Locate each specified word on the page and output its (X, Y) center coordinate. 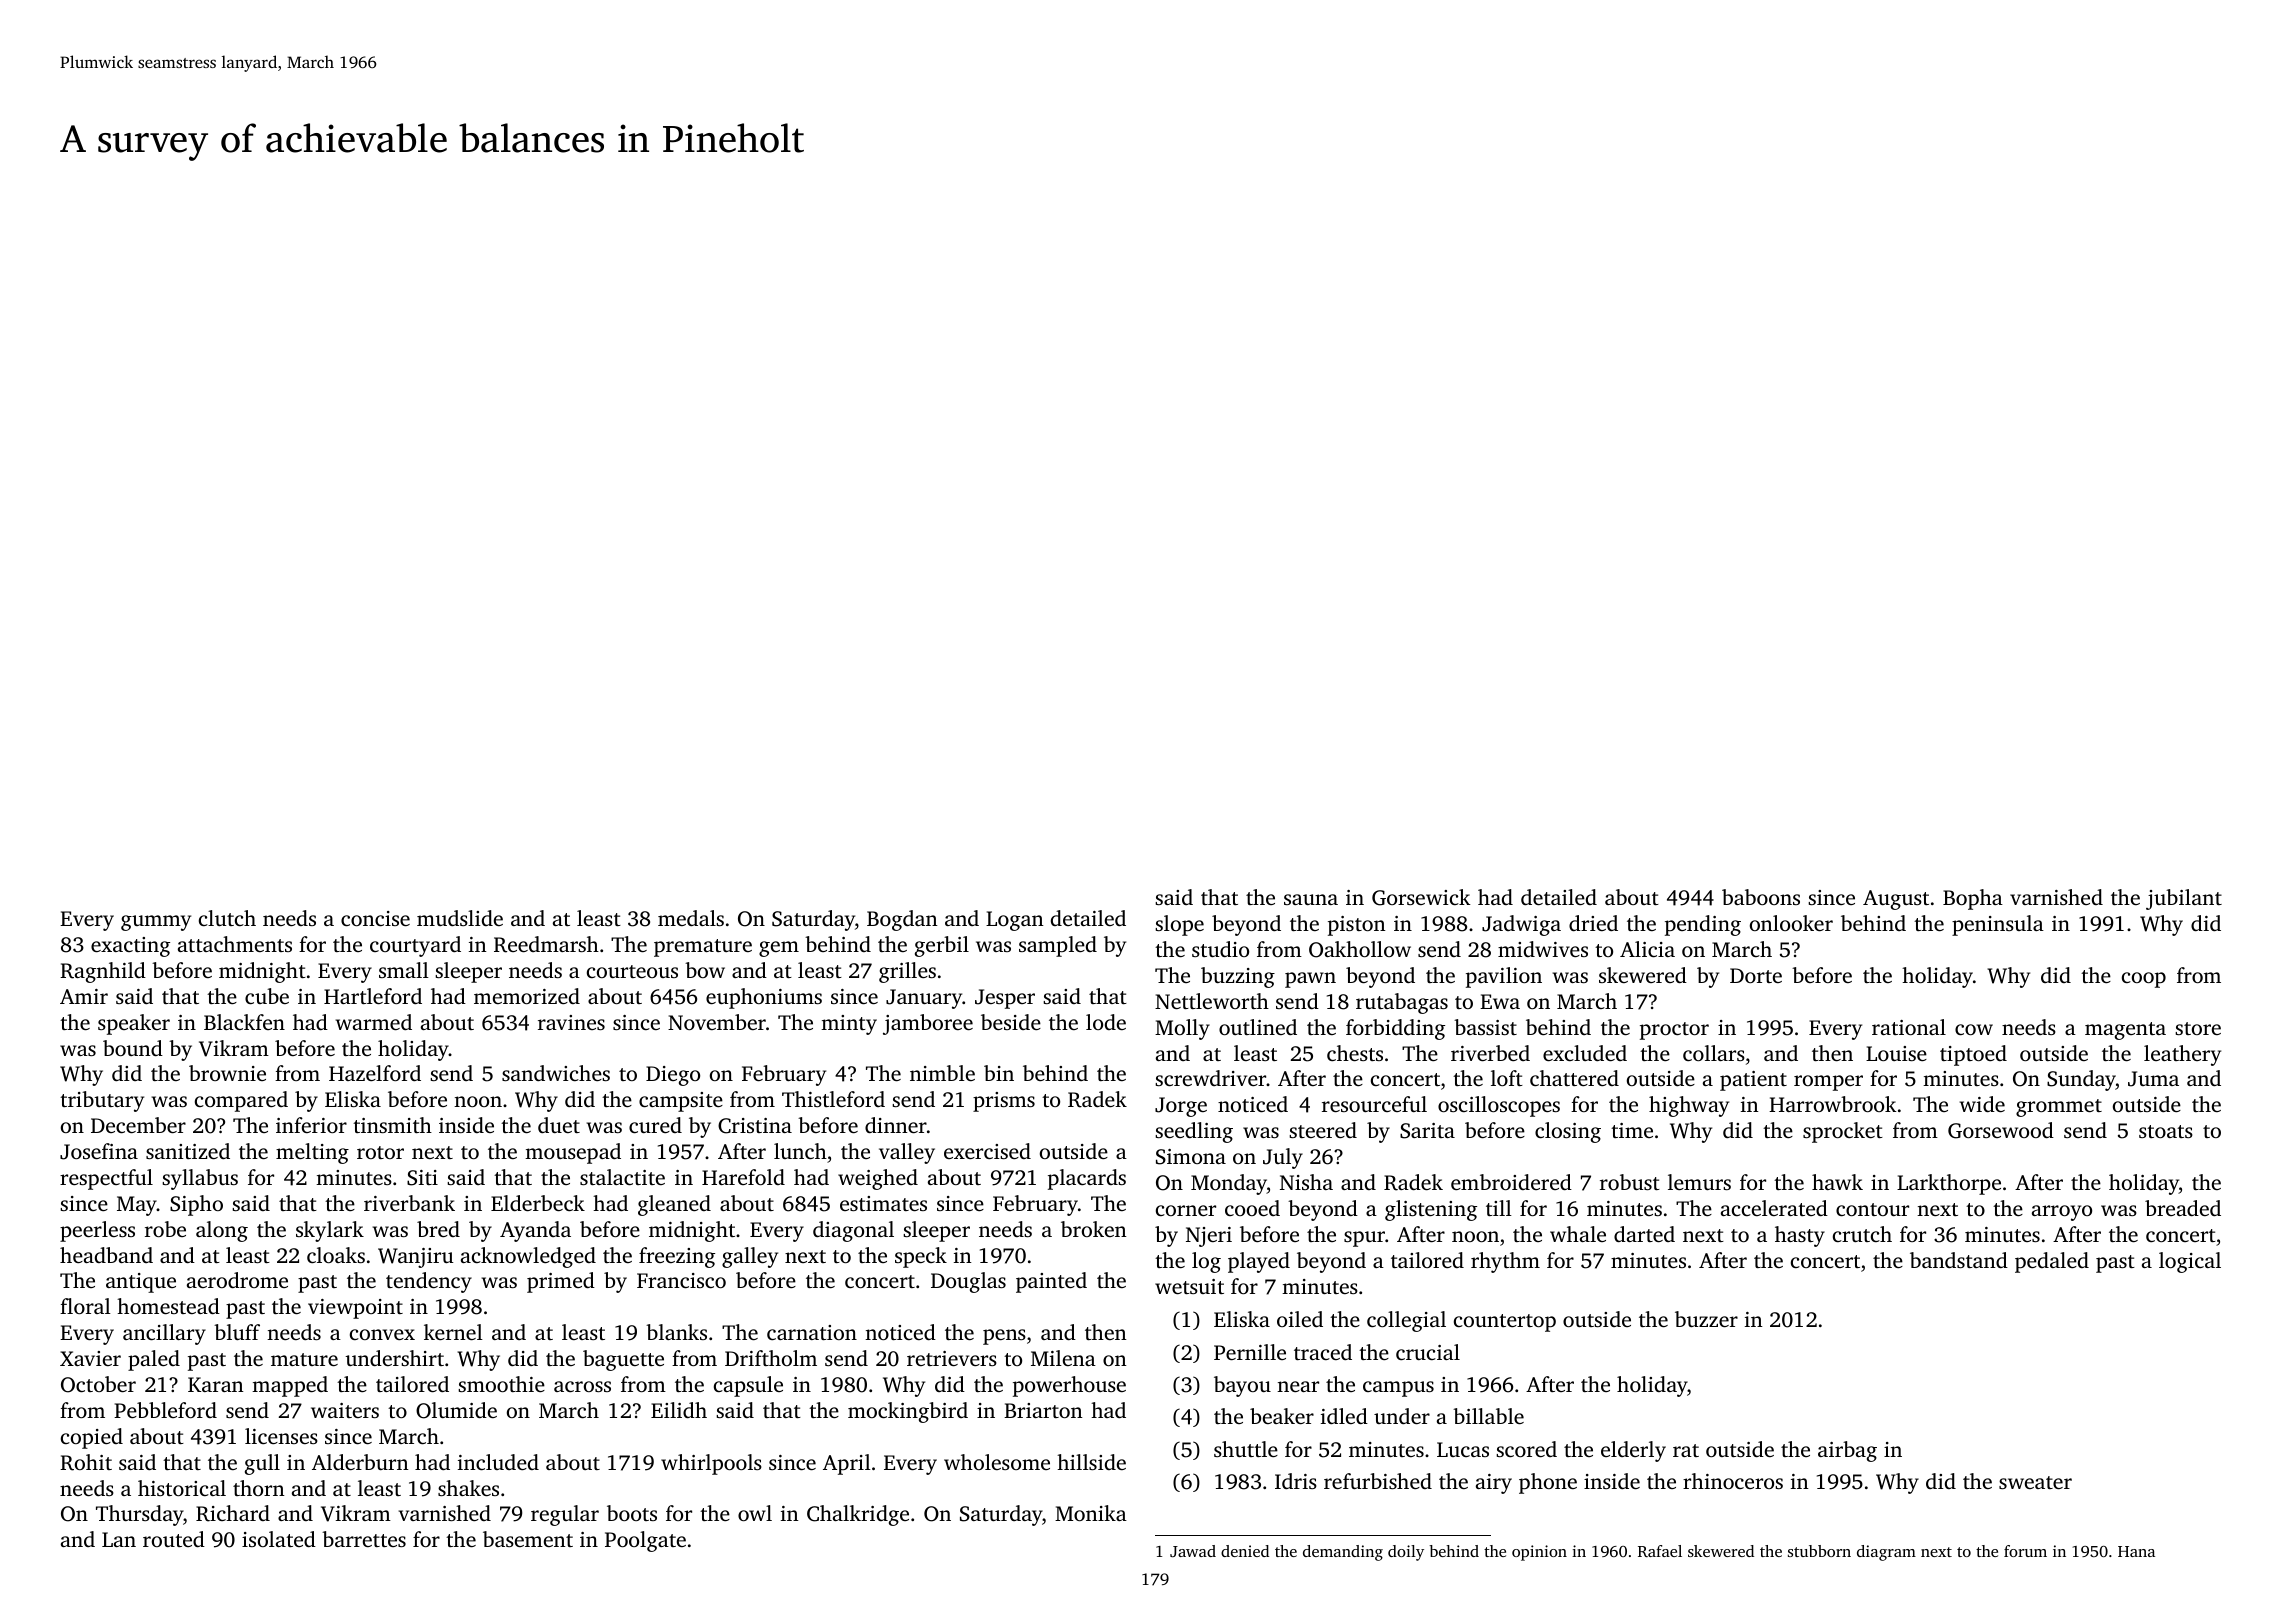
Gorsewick (1421, 897)
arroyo (2062, 1213)
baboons (1761, 897)
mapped (290, 1386)
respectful (106, 1179)
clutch (227, 918)
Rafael (1660, 1551)
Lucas (1463, 1449)
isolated (279, 1539)
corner (1186, 1210)
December (138, 1125)
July (1283, 1158)
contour (1872, 1209)
